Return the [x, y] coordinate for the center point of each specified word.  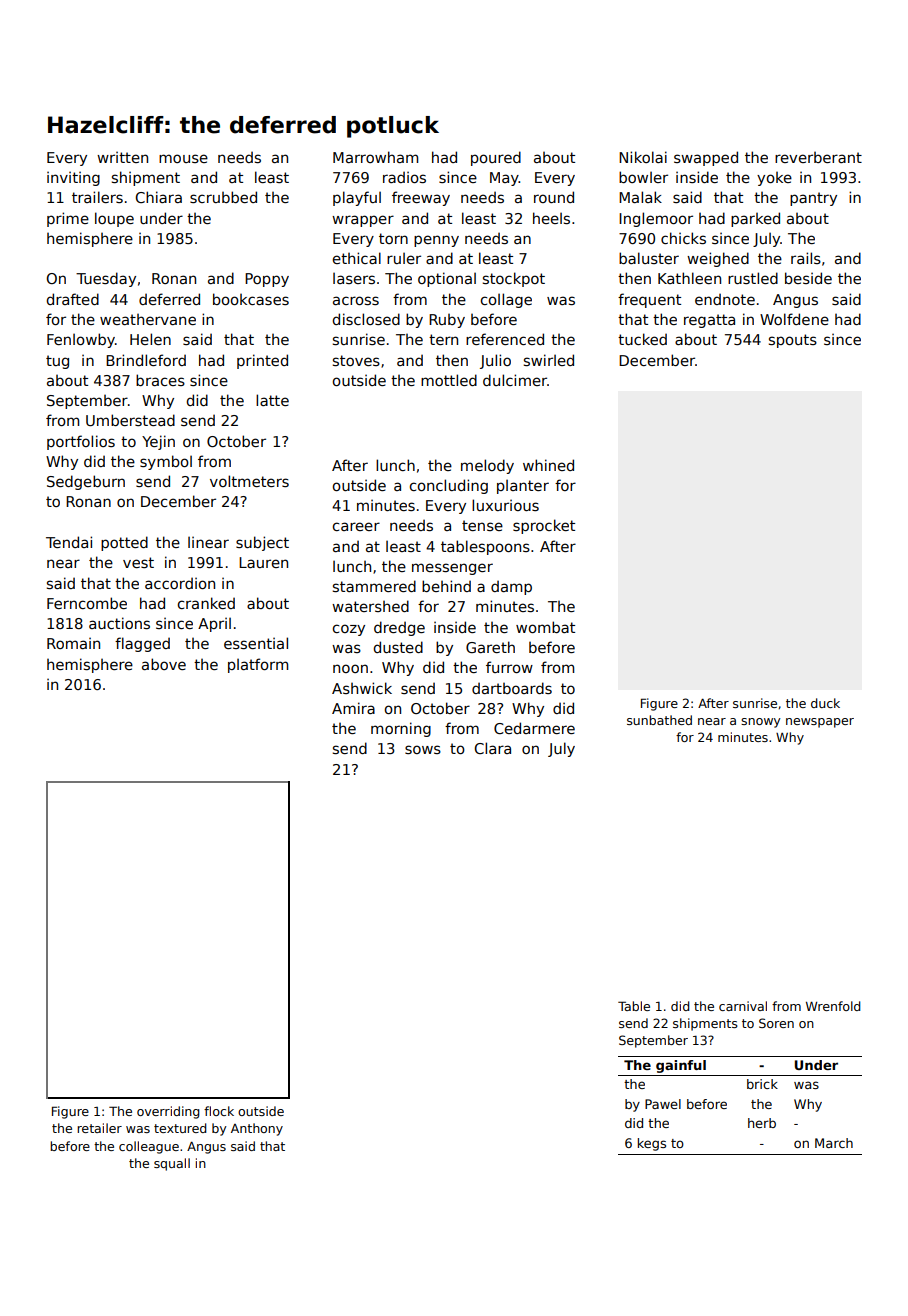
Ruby [447, 321]
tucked [642, 339]
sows [423, 749]
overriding [168, 1112]
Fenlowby [81, 340]
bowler [643, 177]
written [122, 157]
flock [219, 1111]
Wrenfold [833, 1006]
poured [496, 158]
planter [523, 486]
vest [138, 562]
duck [825, 703]
